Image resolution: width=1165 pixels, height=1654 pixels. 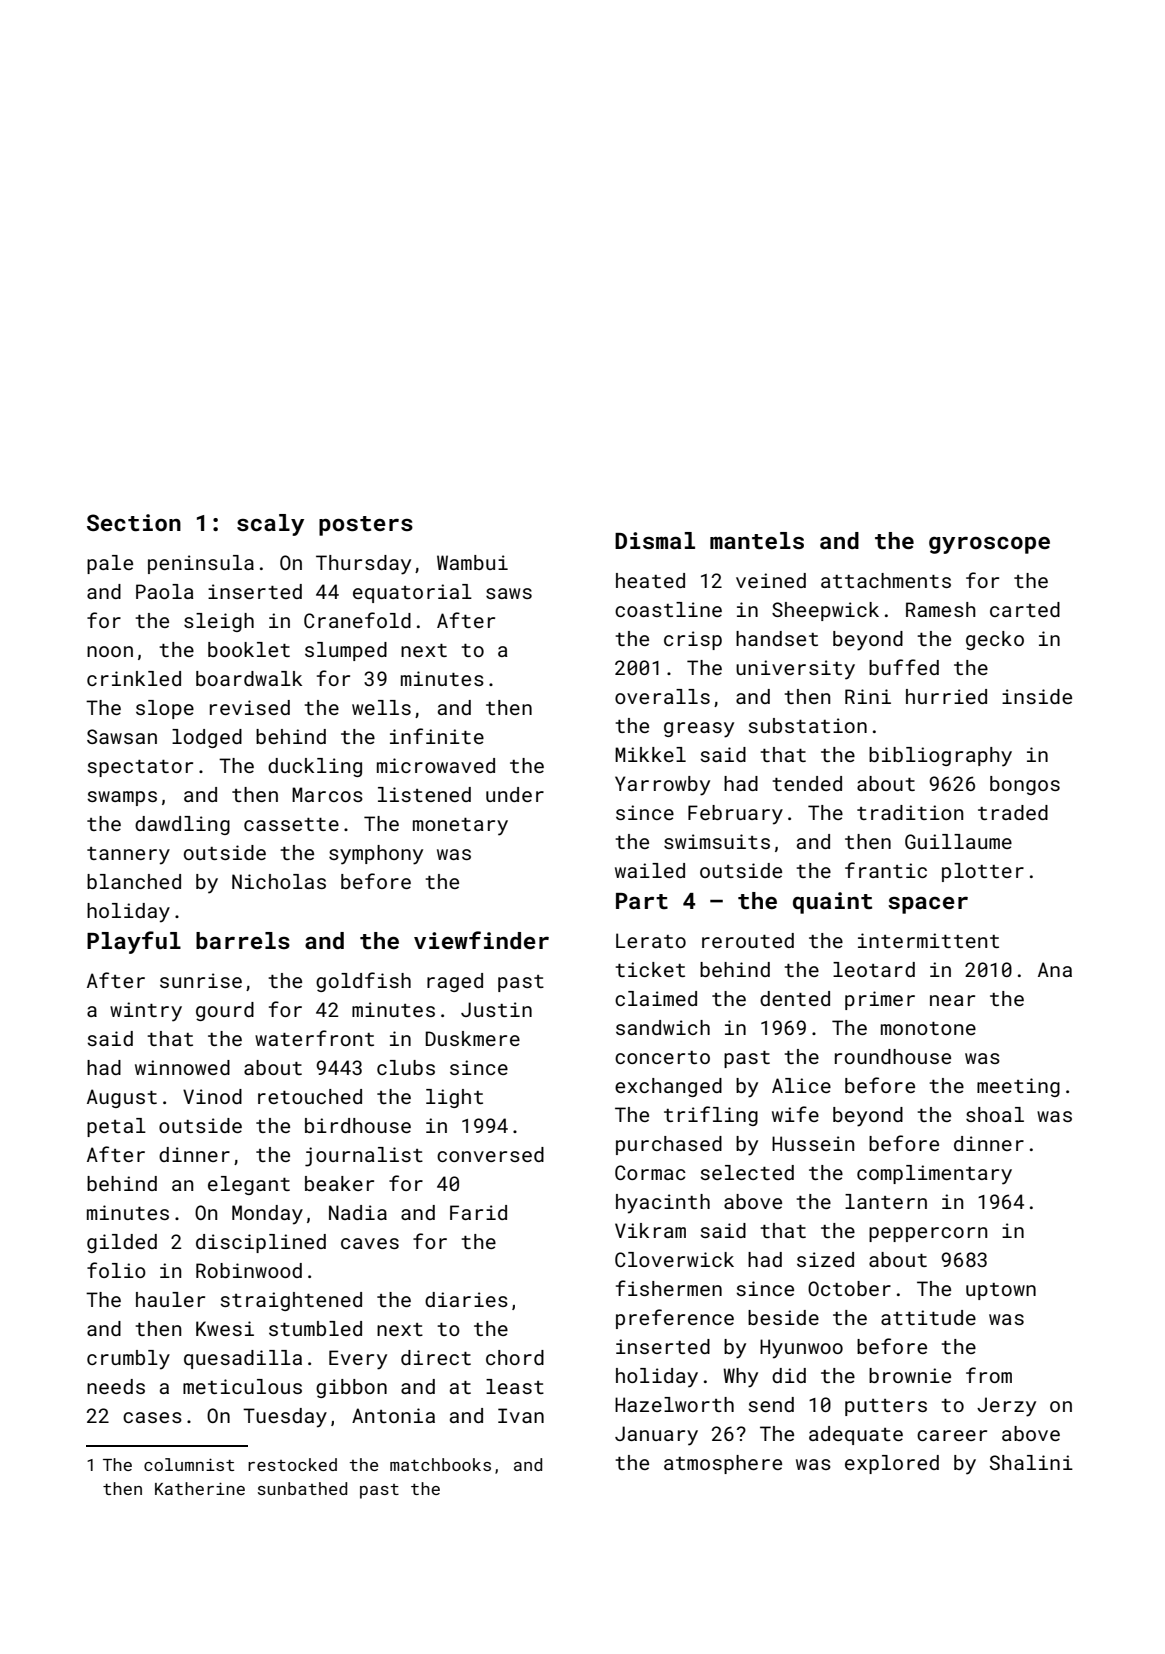 I want to click on Vikram, so click(x=650, y=1230).
